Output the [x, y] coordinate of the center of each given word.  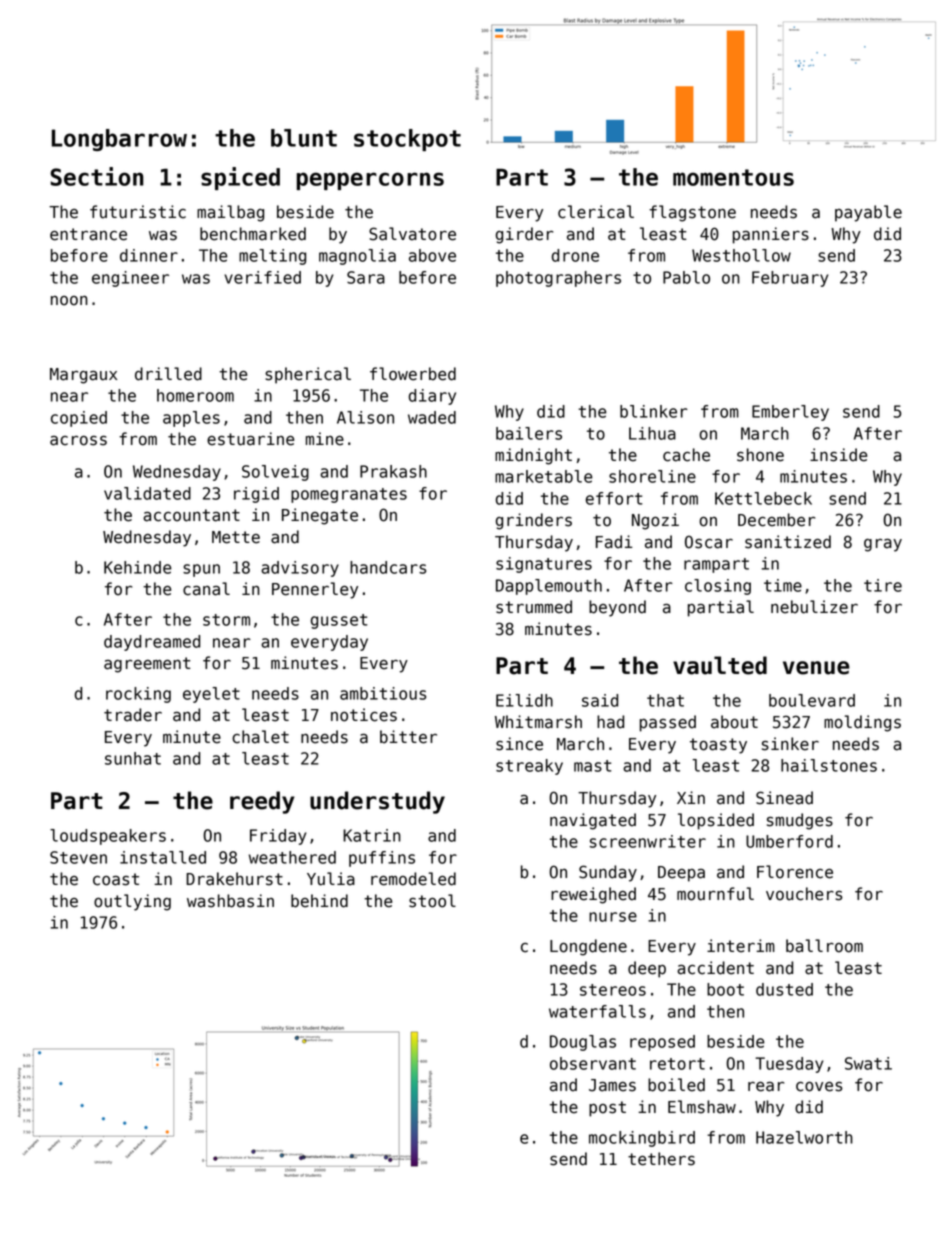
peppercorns [370, 181]
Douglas [583, 1043]
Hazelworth [804, 1137]
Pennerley [315, 590]
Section [97, 176]
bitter [408, 737]
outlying [132, 902]
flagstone [692, 213]
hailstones [829, 765]
